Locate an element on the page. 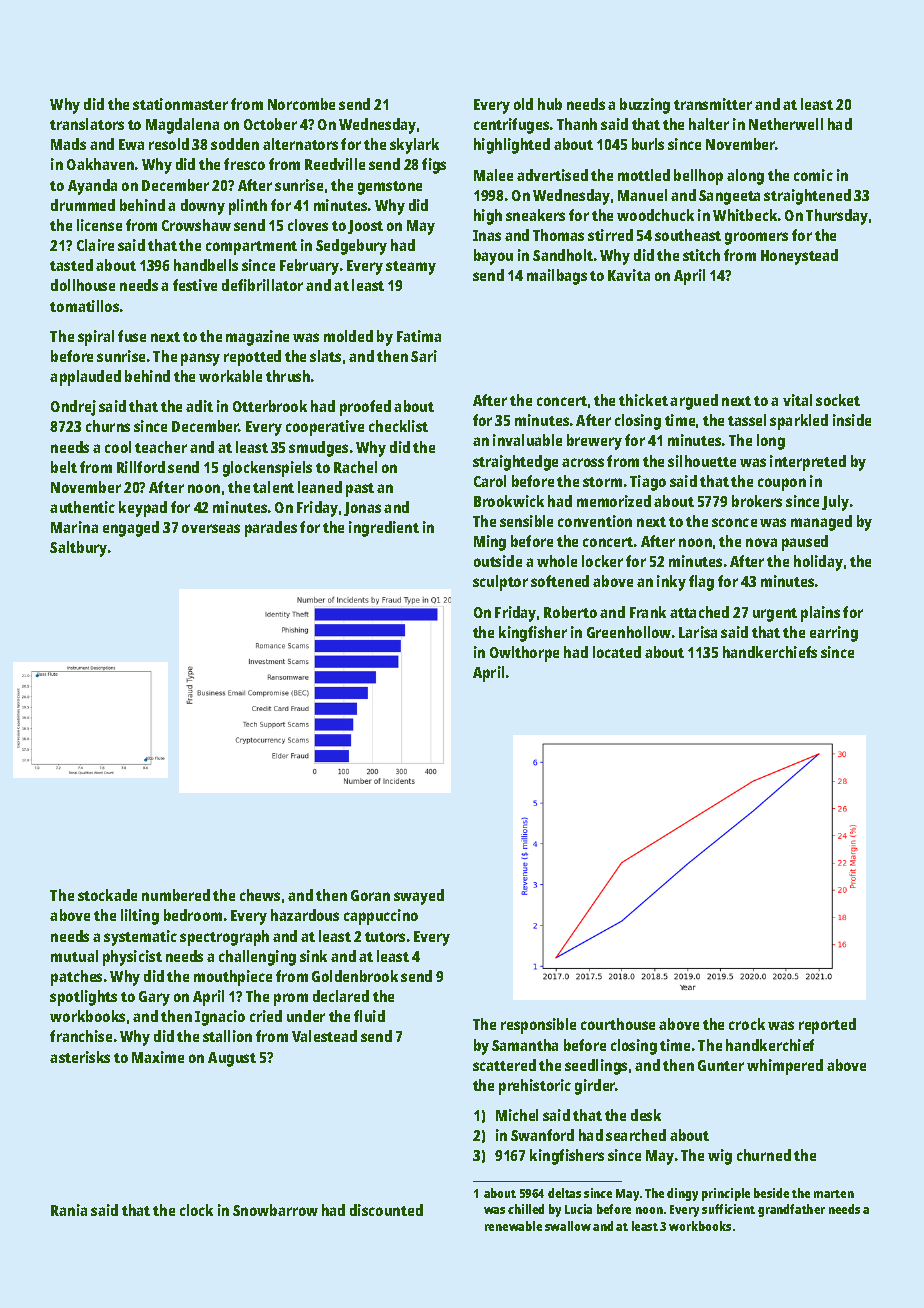 Image resolution: width=924 pixels, height=1308 pixels. thicket is located at coordinates (643, 400).
